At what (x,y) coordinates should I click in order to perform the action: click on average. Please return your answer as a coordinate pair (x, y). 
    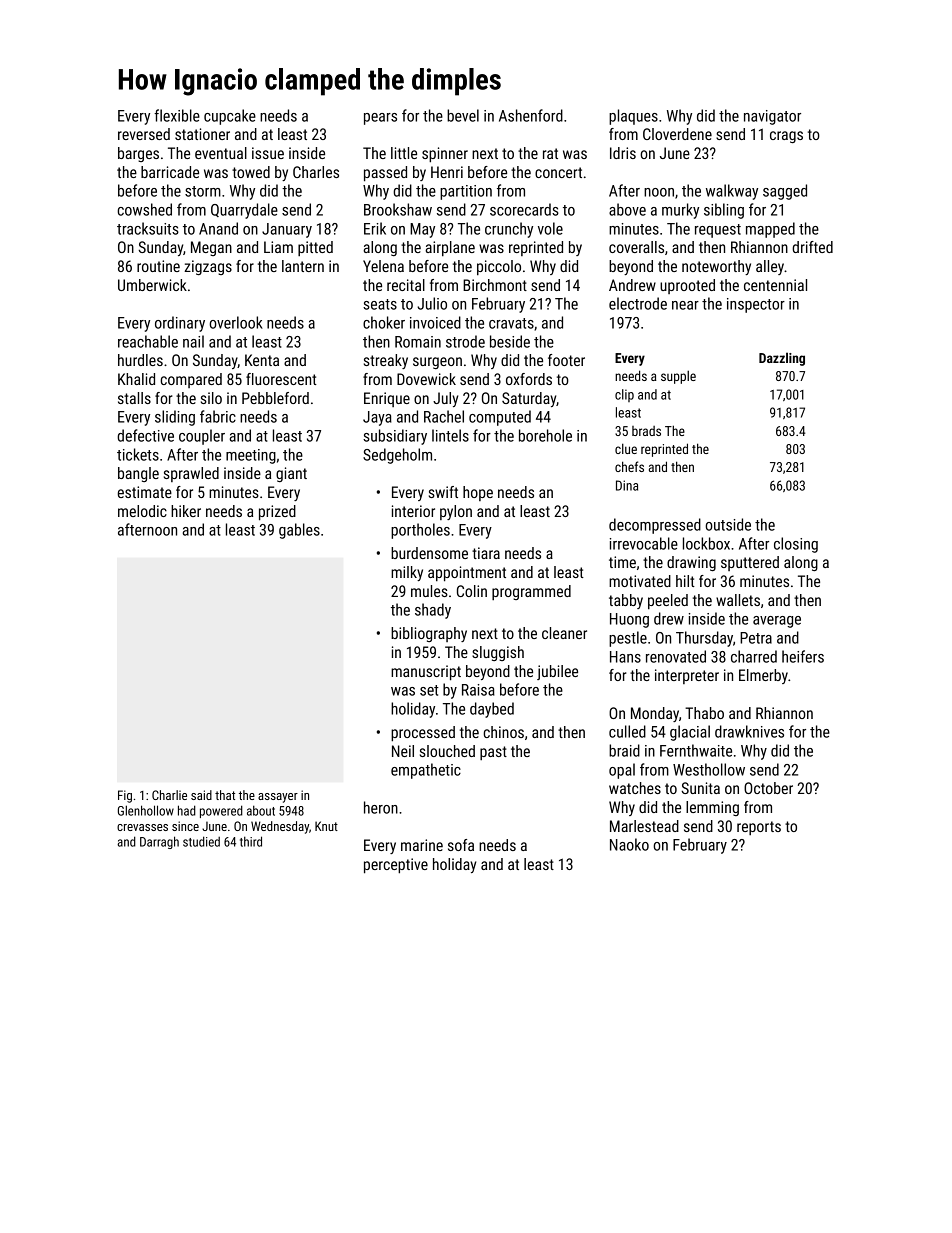
    Looking at the image, I should click on (777, 622).
